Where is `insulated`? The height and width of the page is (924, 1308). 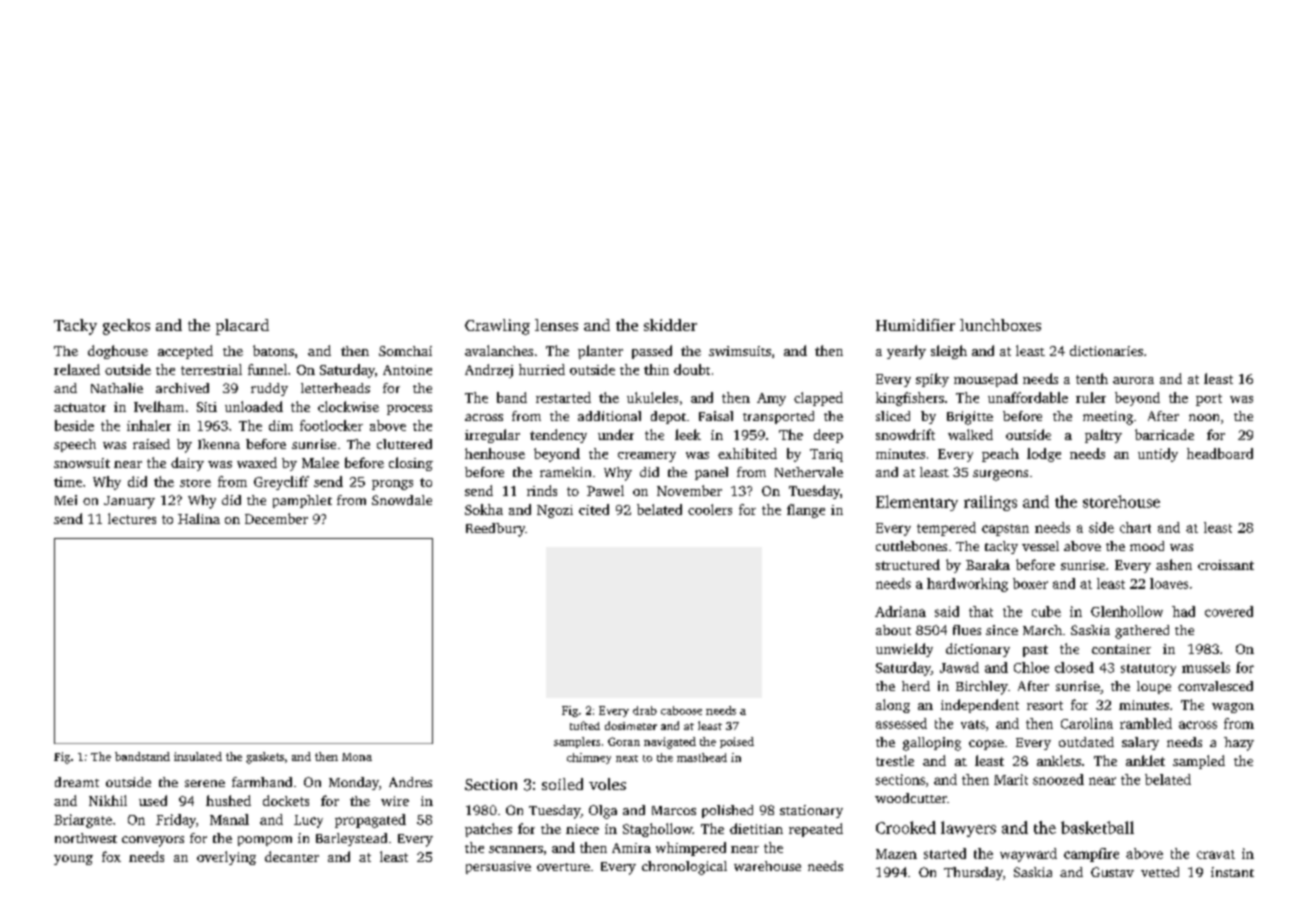 insulated is located at coordinates (198, 756).
